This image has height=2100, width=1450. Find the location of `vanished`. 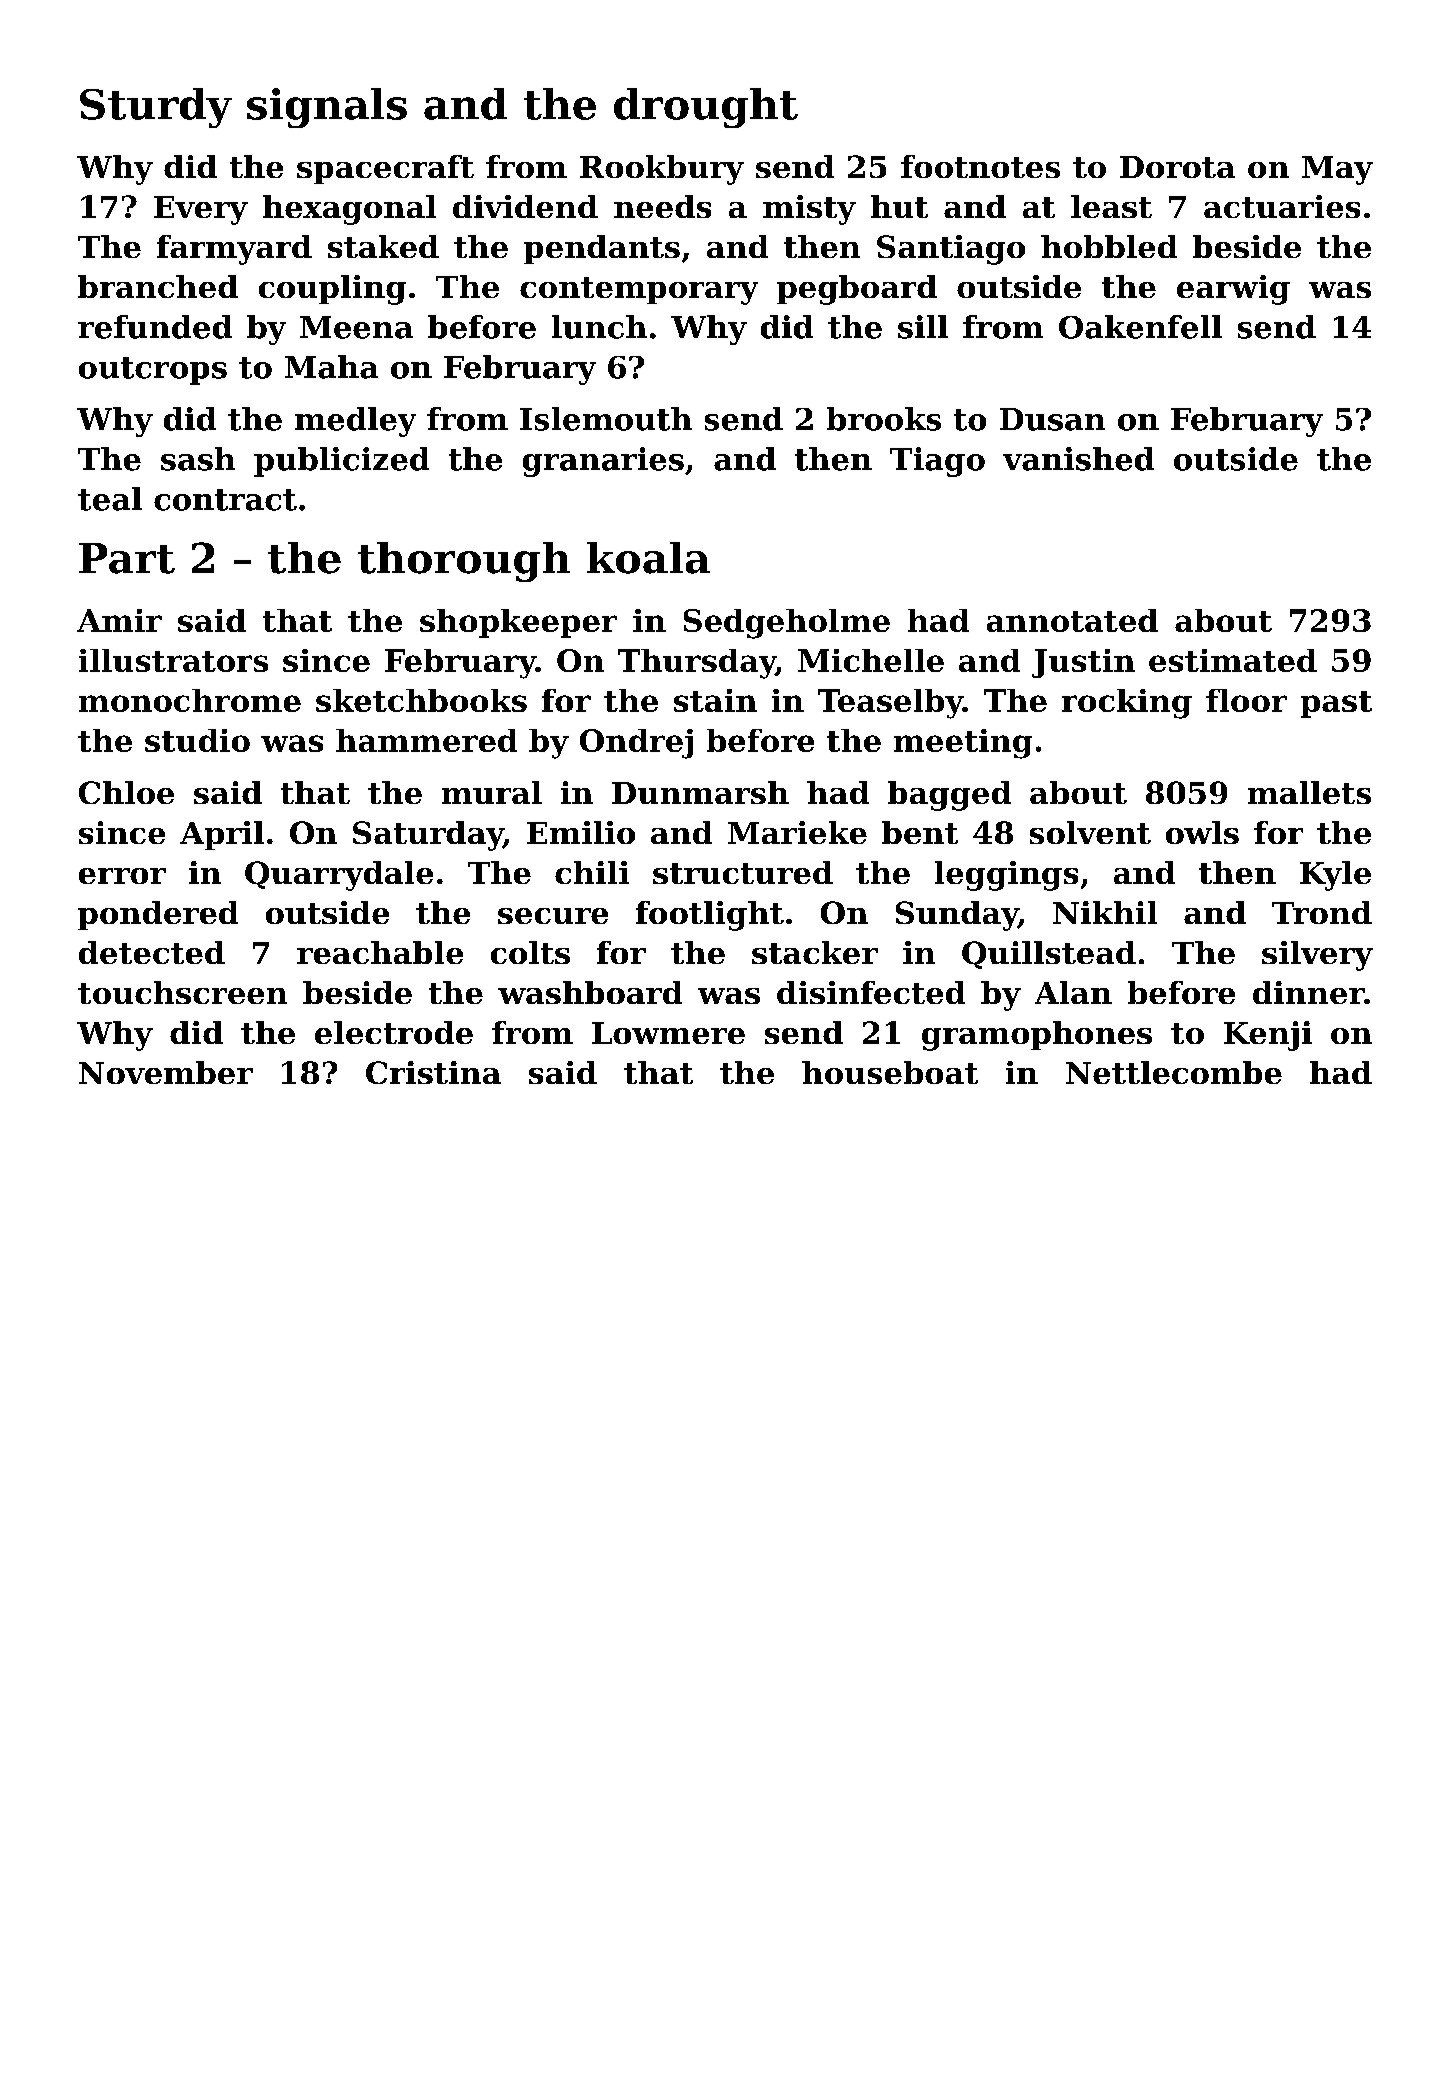

vanished is located at coordinates (1078, 459).
